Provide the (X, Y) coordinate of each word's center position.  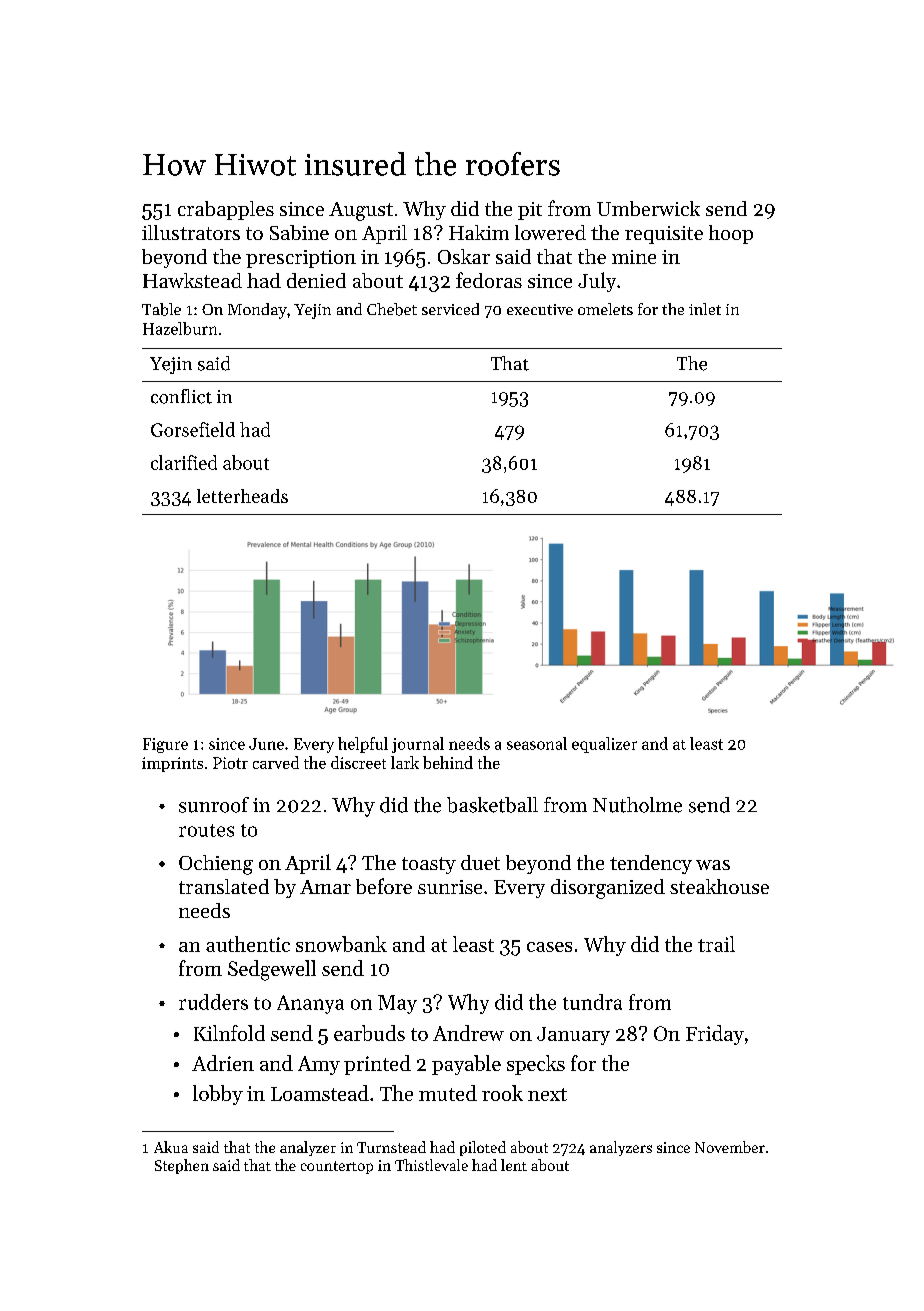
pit (530, 211)
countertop (337, 1167)
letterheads (242, 496)
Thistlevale (431, 1165)
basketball (492, 805)
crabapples (226, 210)
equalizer (604, 745)
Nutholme (637, 805)
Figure (165, 745)
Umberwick (648, 208)
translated (224, 886)
